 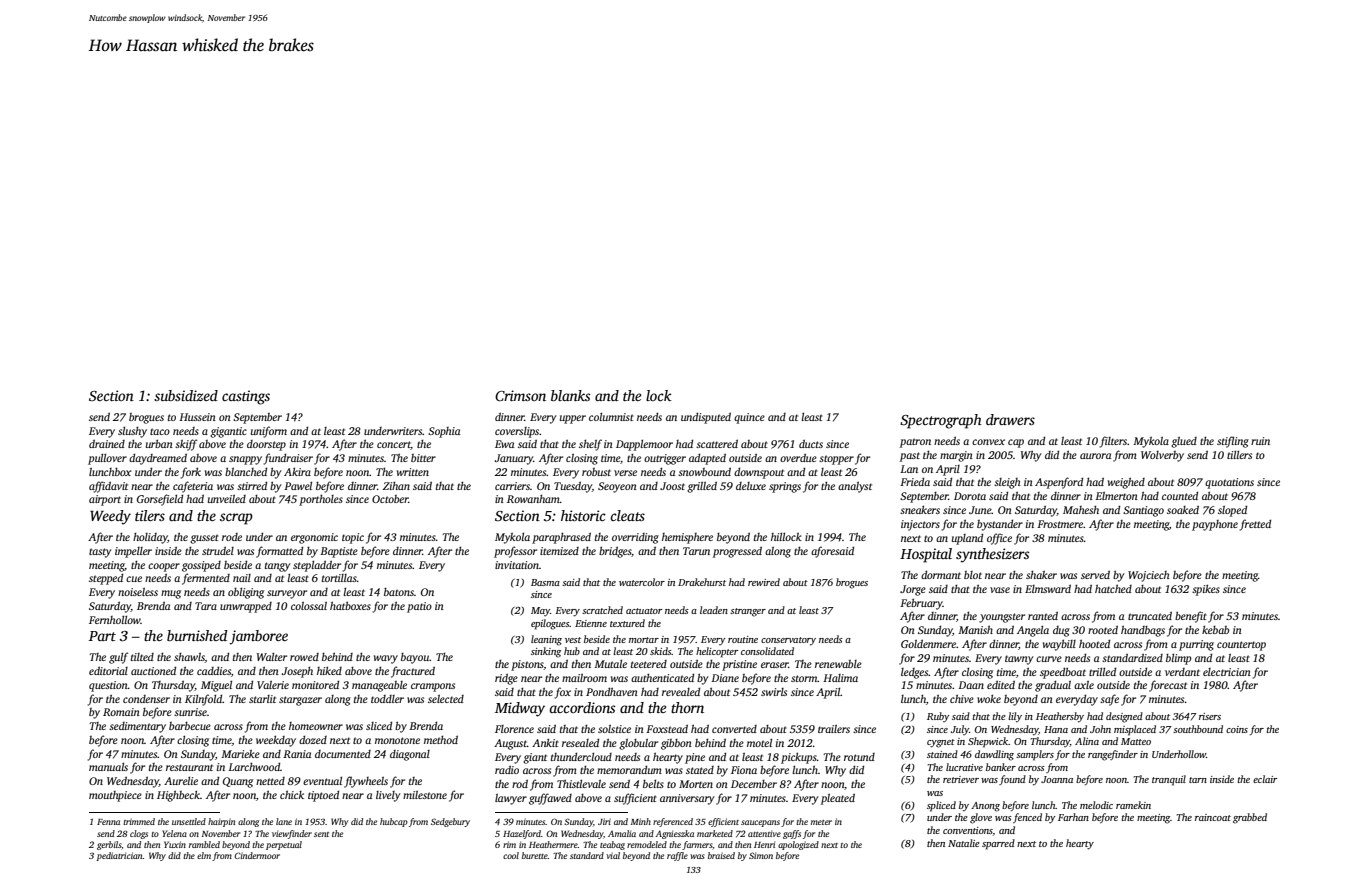 What do you see at coordinates (584, 678) in the image?
I see `mailroom` at bounding box center [584, 678].
